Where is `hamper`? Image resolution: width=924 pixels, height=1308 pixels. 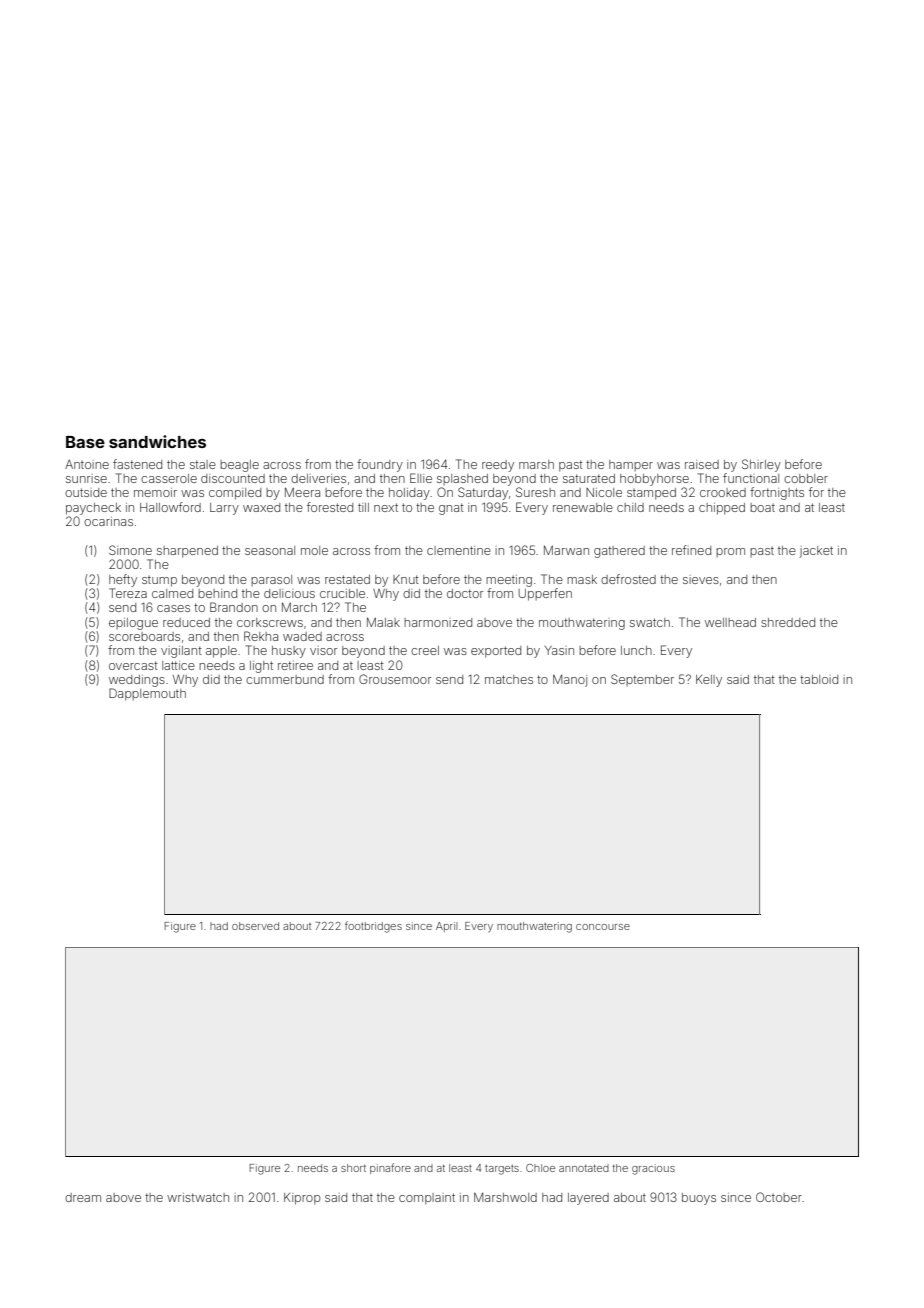
hamper is located at coordinates (631, 465).
